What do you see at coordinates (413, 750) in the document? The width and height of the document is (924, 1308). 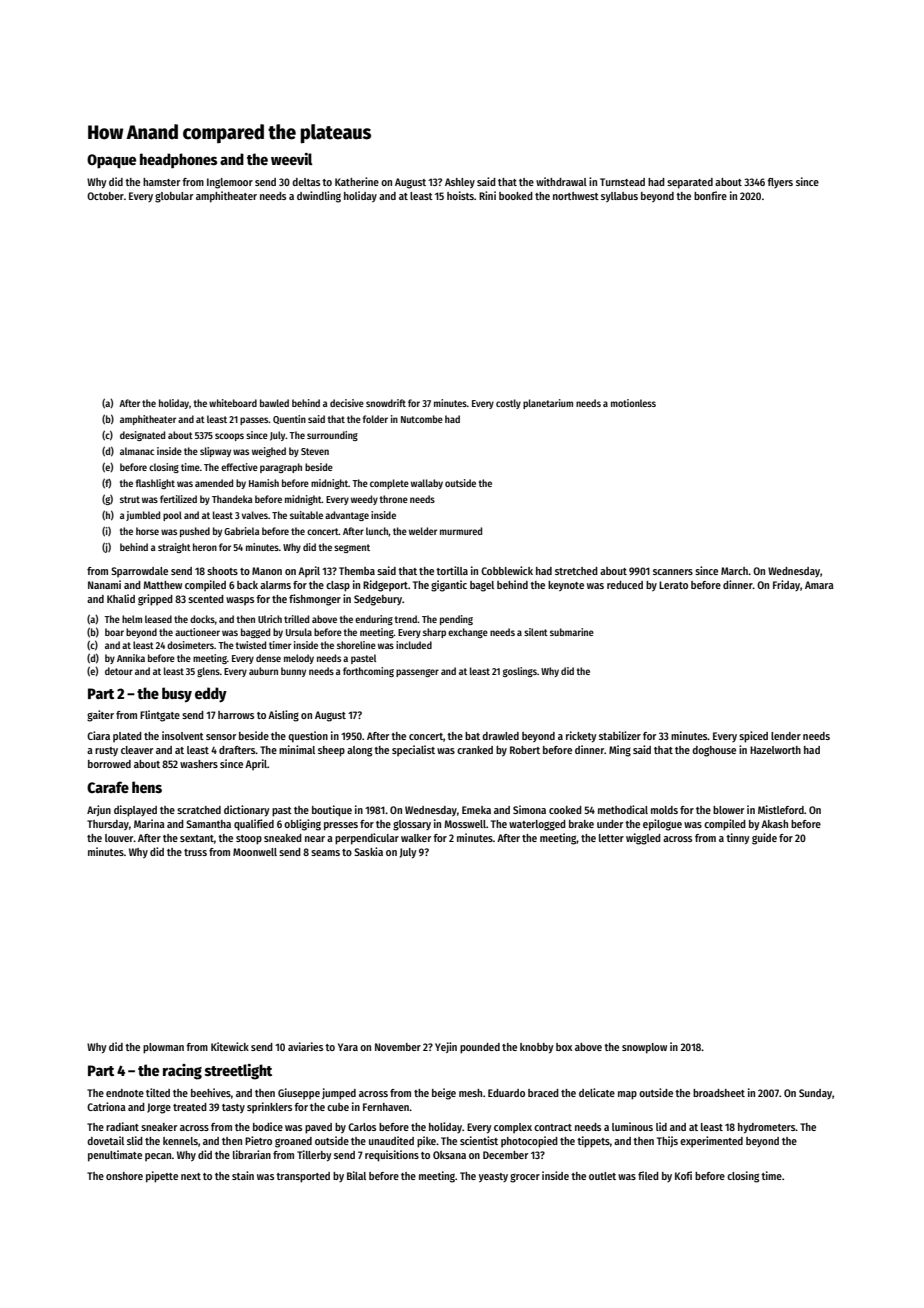 I see `specialist` at bounding box center [413, 750].
